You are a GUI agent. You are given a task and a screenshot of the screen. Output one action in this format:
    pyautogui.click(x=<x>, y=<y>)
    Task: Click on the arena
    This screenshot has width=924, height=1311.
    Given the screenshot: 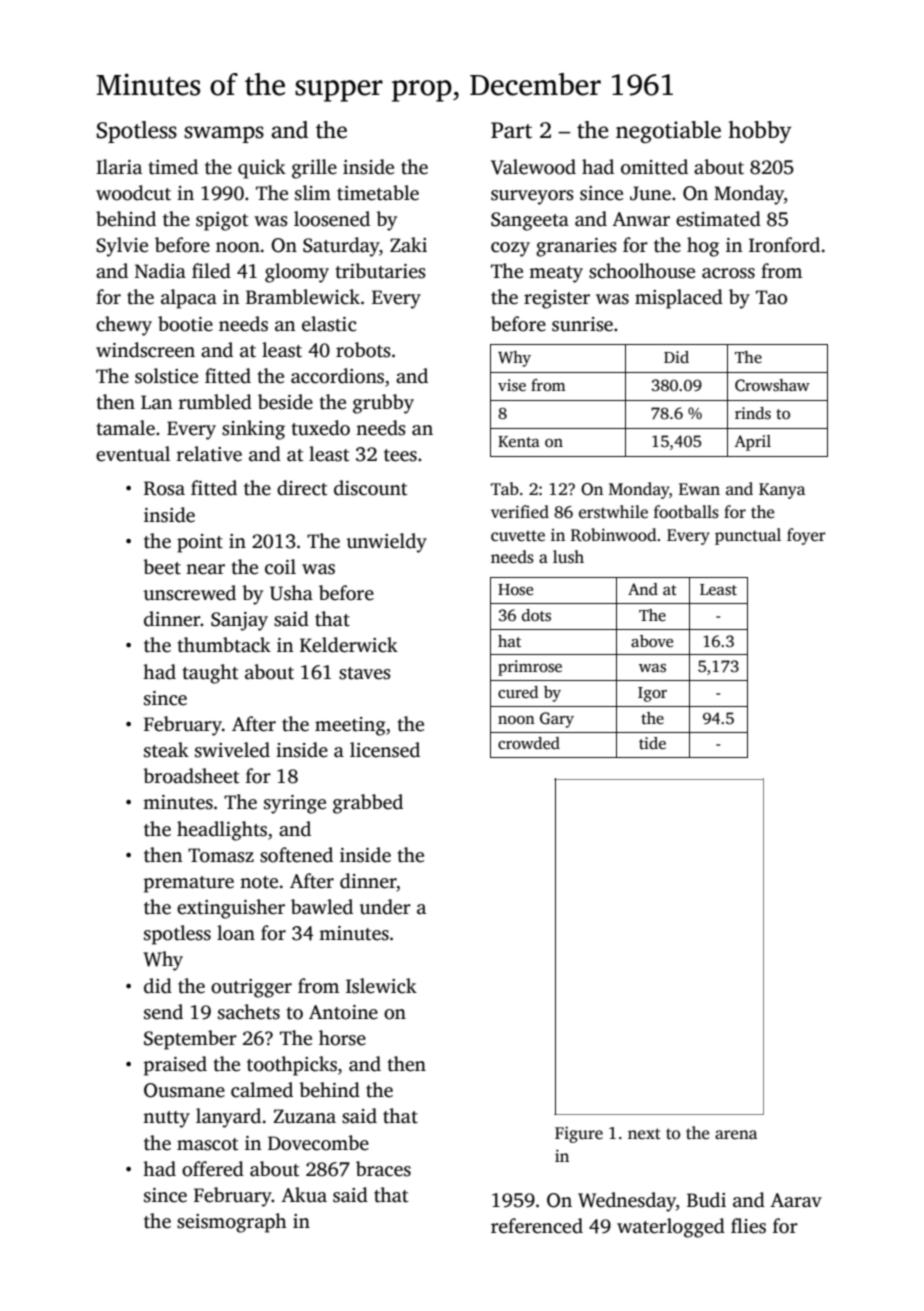 What is the action you would take?
    pyautogui.click(x=736, y=1134)
